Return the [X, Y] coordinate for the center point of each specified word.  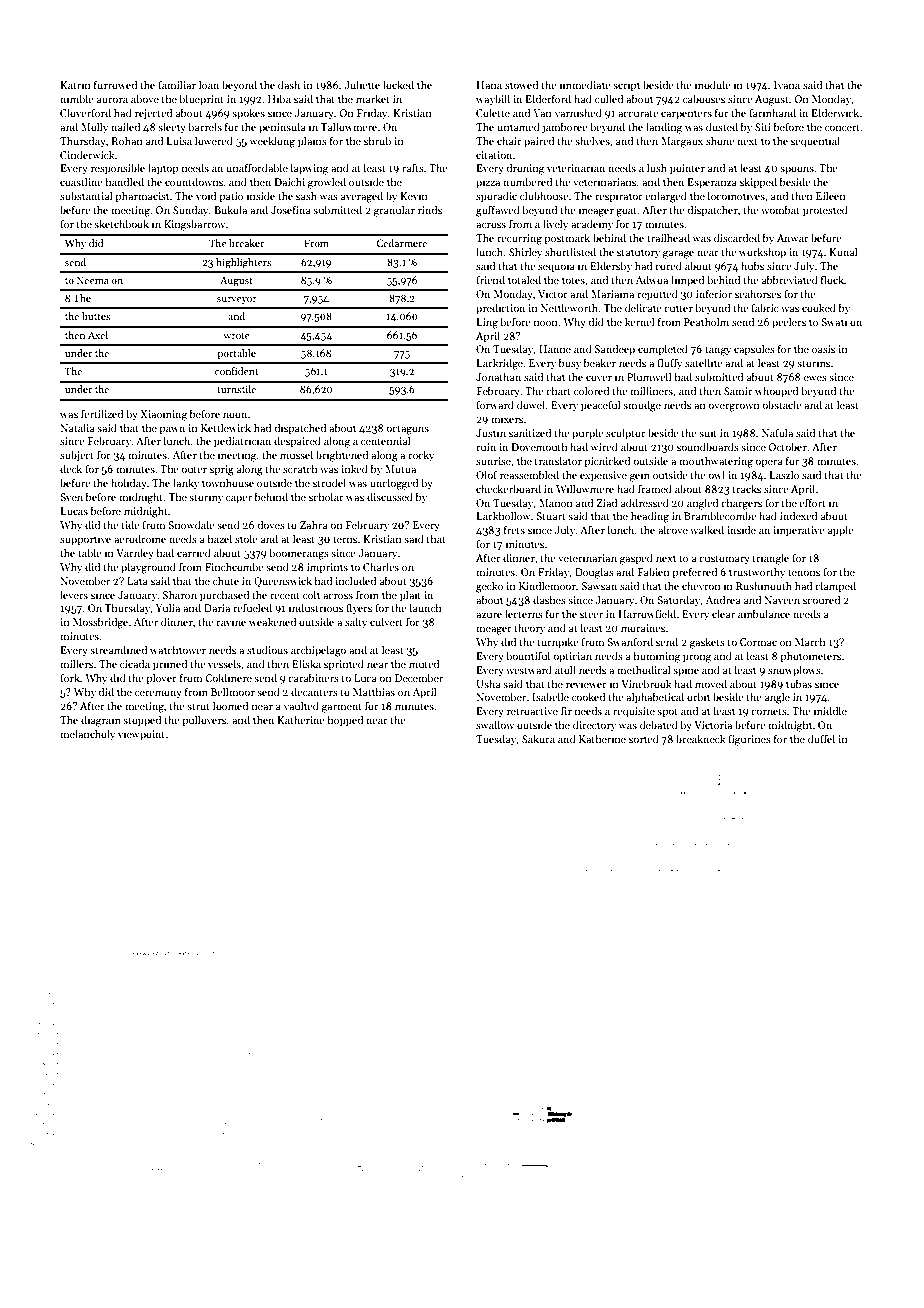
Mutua [400, 469]
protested [825, 210]
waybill [493, 99]
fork [70, 677]
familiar [177, 84]
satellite [703, 362]
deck [71, 468]
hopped [345, 720]
